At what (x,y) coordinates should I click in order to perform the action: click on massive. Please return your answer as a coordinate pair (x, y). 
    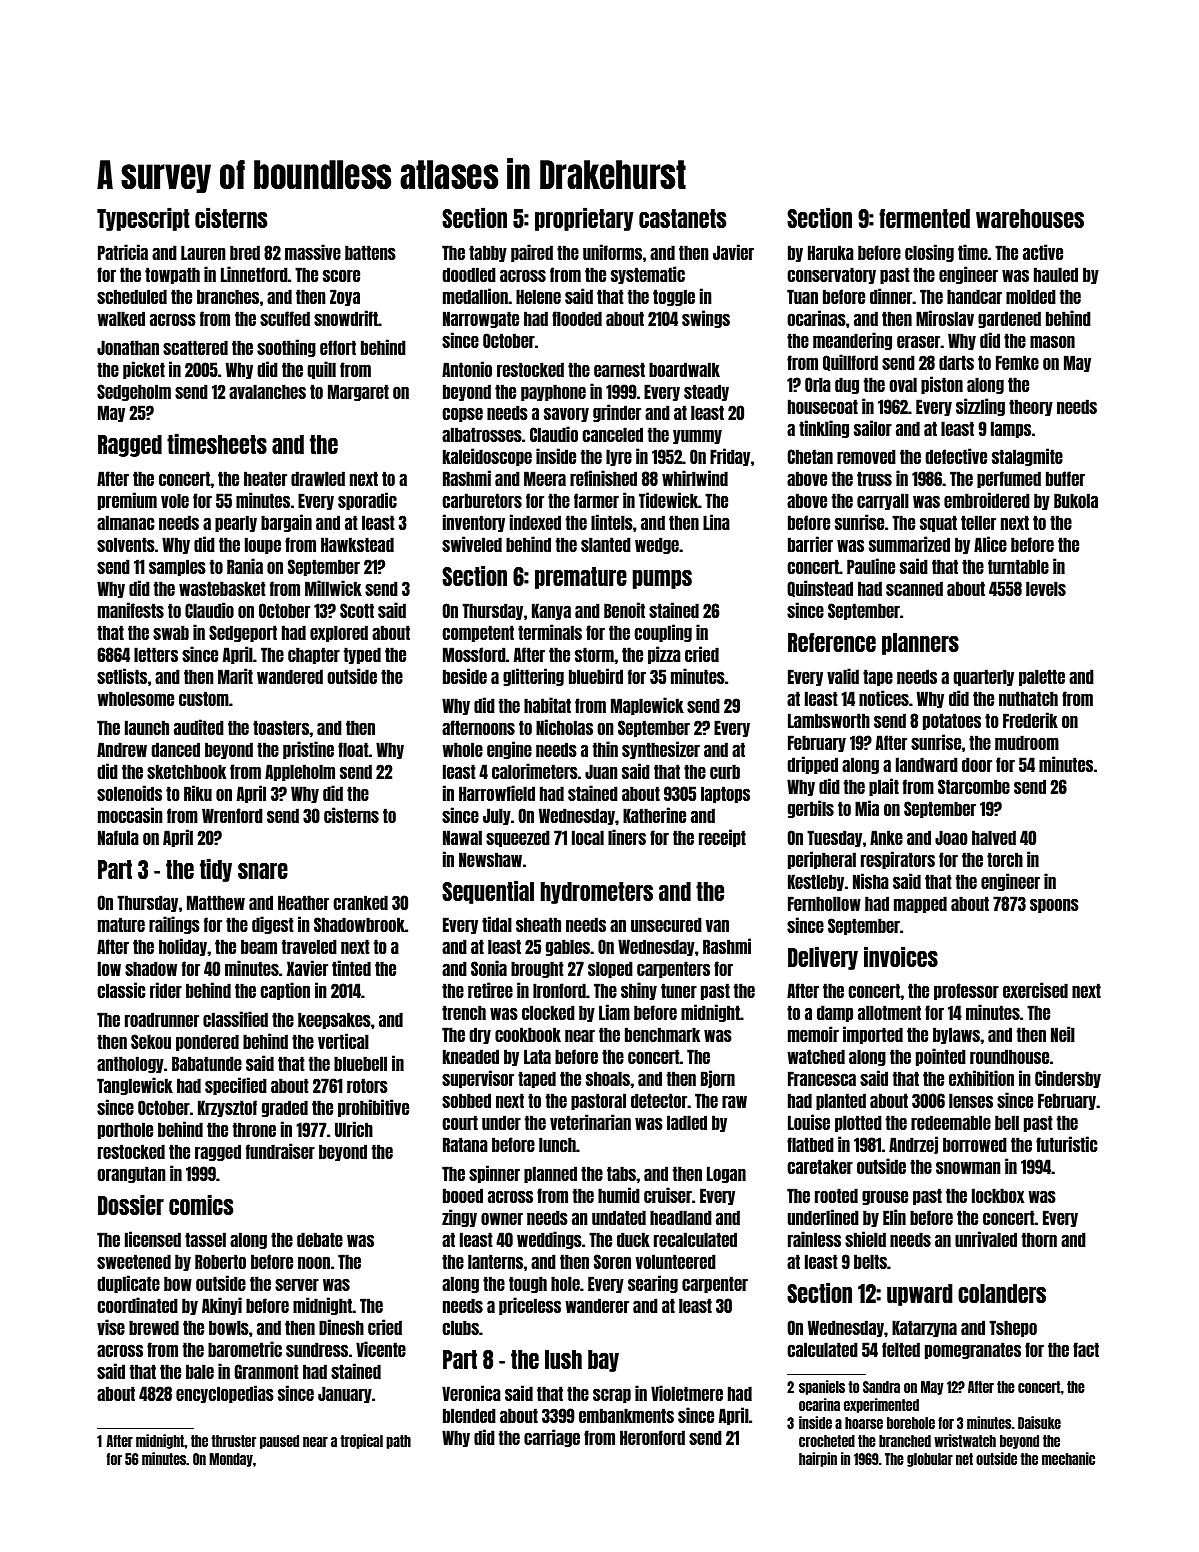
    Looking at the image, I should click on (313, 252).
